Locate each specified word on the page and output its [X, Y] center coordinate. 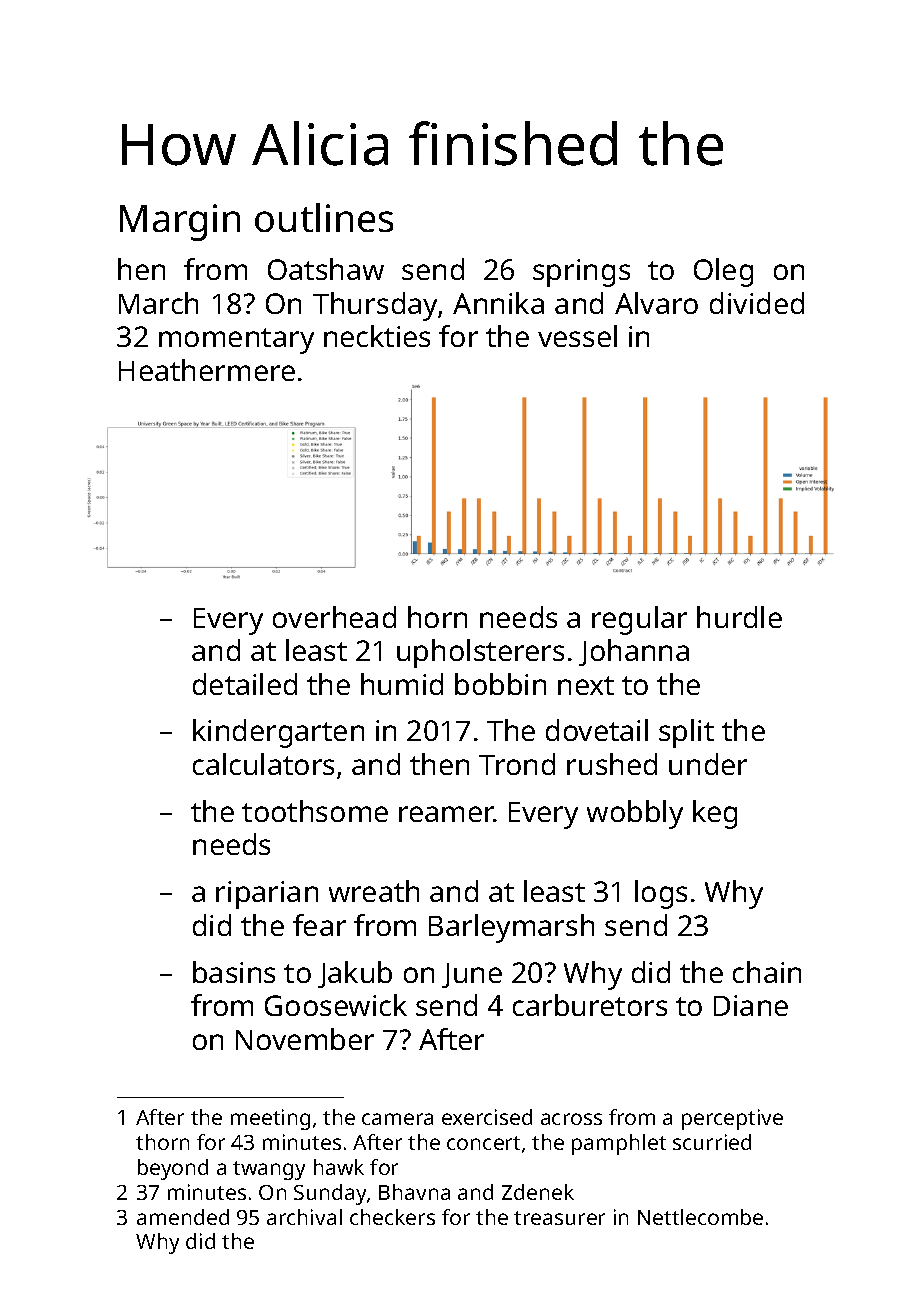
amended [183, 1217]
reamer [446, 814]
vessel [577, 336]
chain [767, 972]
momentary [236, 341]
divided [757, 303]
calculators [263, 764]
